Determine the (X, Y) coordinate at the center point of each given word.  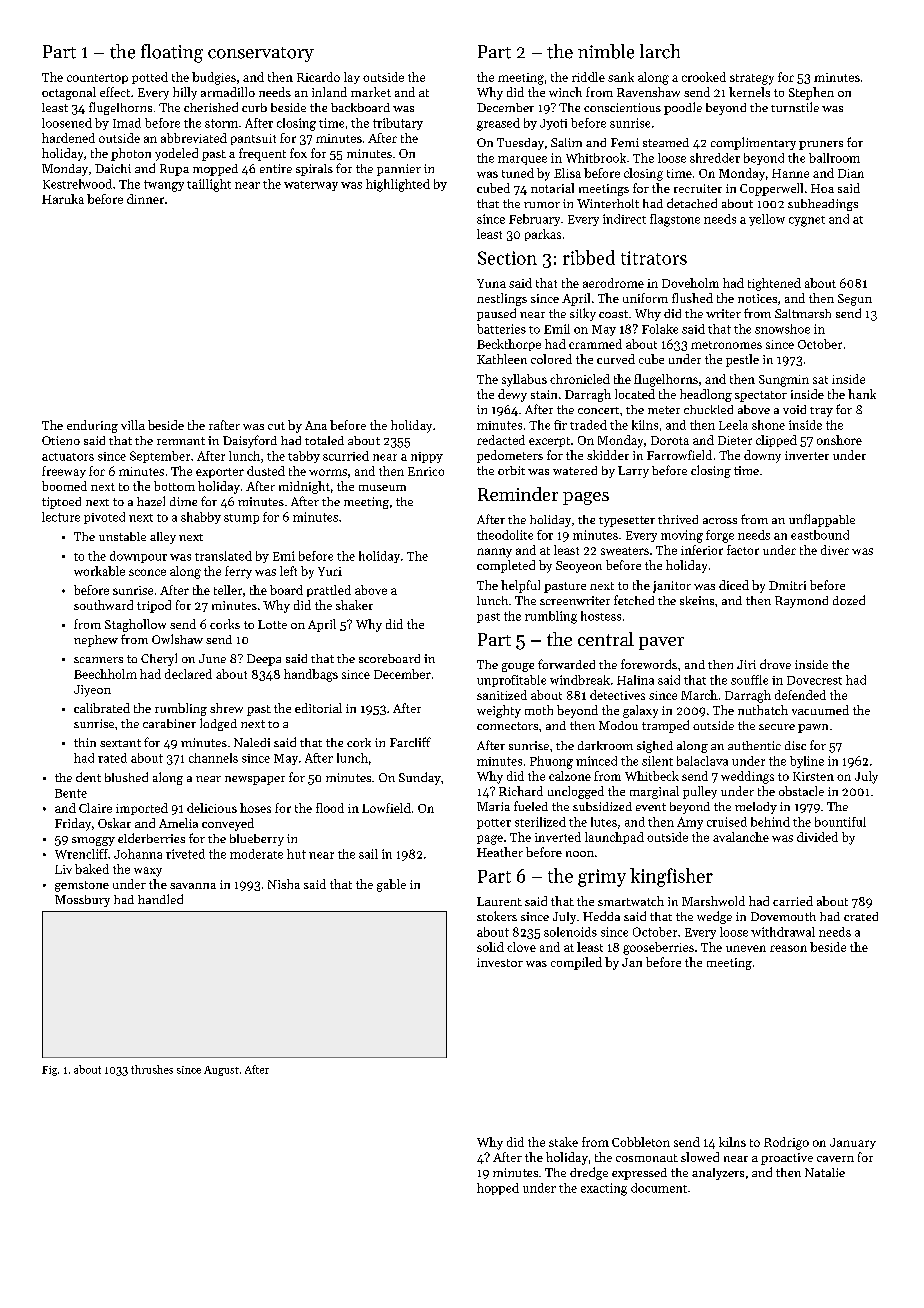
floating (172, 53)
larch (660, 51)
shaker (354, 605)
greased (498, 124)
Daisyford (250, 441)
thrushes (152, 1069)
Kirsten (813, 776)
